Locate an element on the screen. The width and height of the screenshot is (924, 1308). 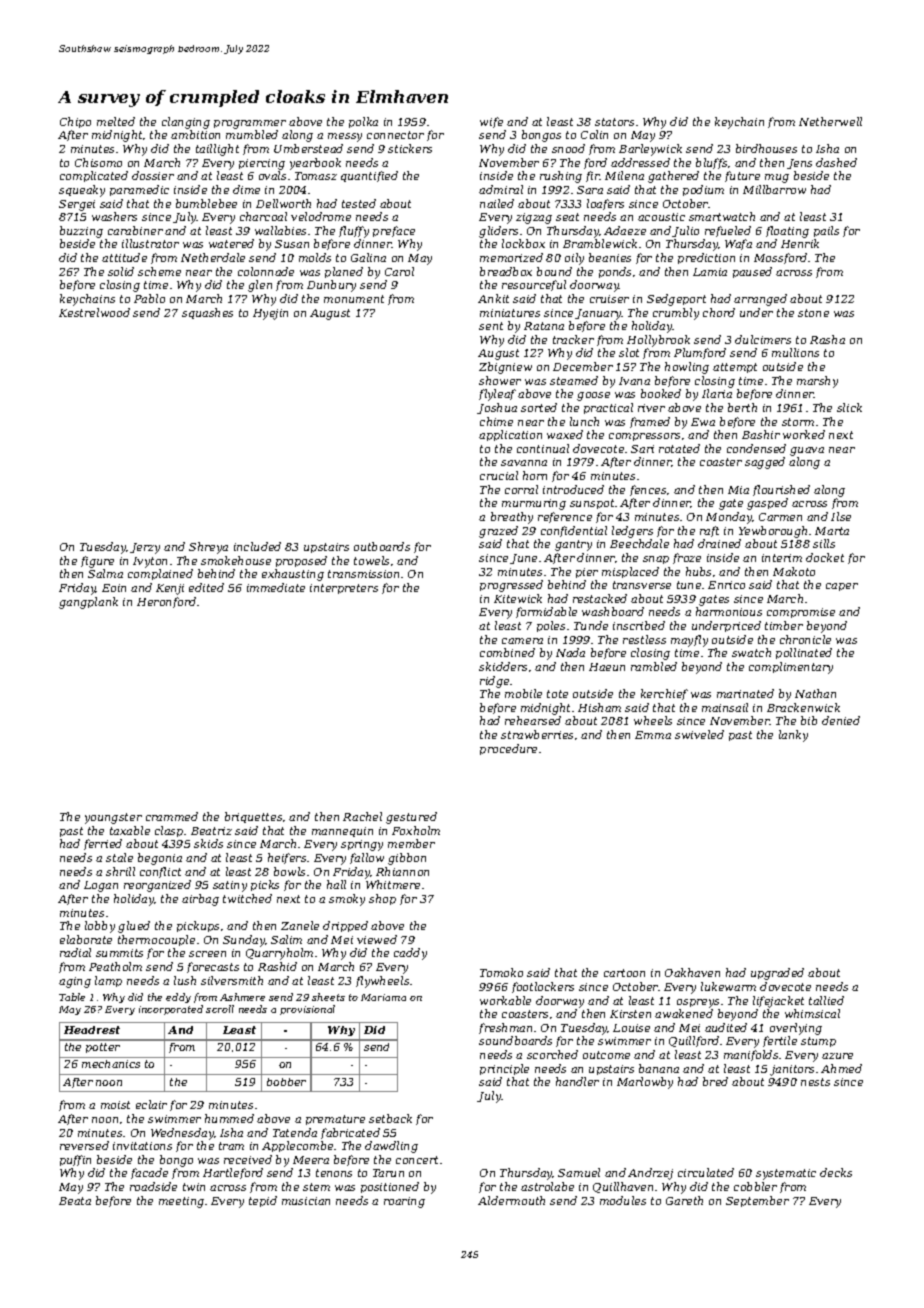
preface is located at coordinates (394, 231).
